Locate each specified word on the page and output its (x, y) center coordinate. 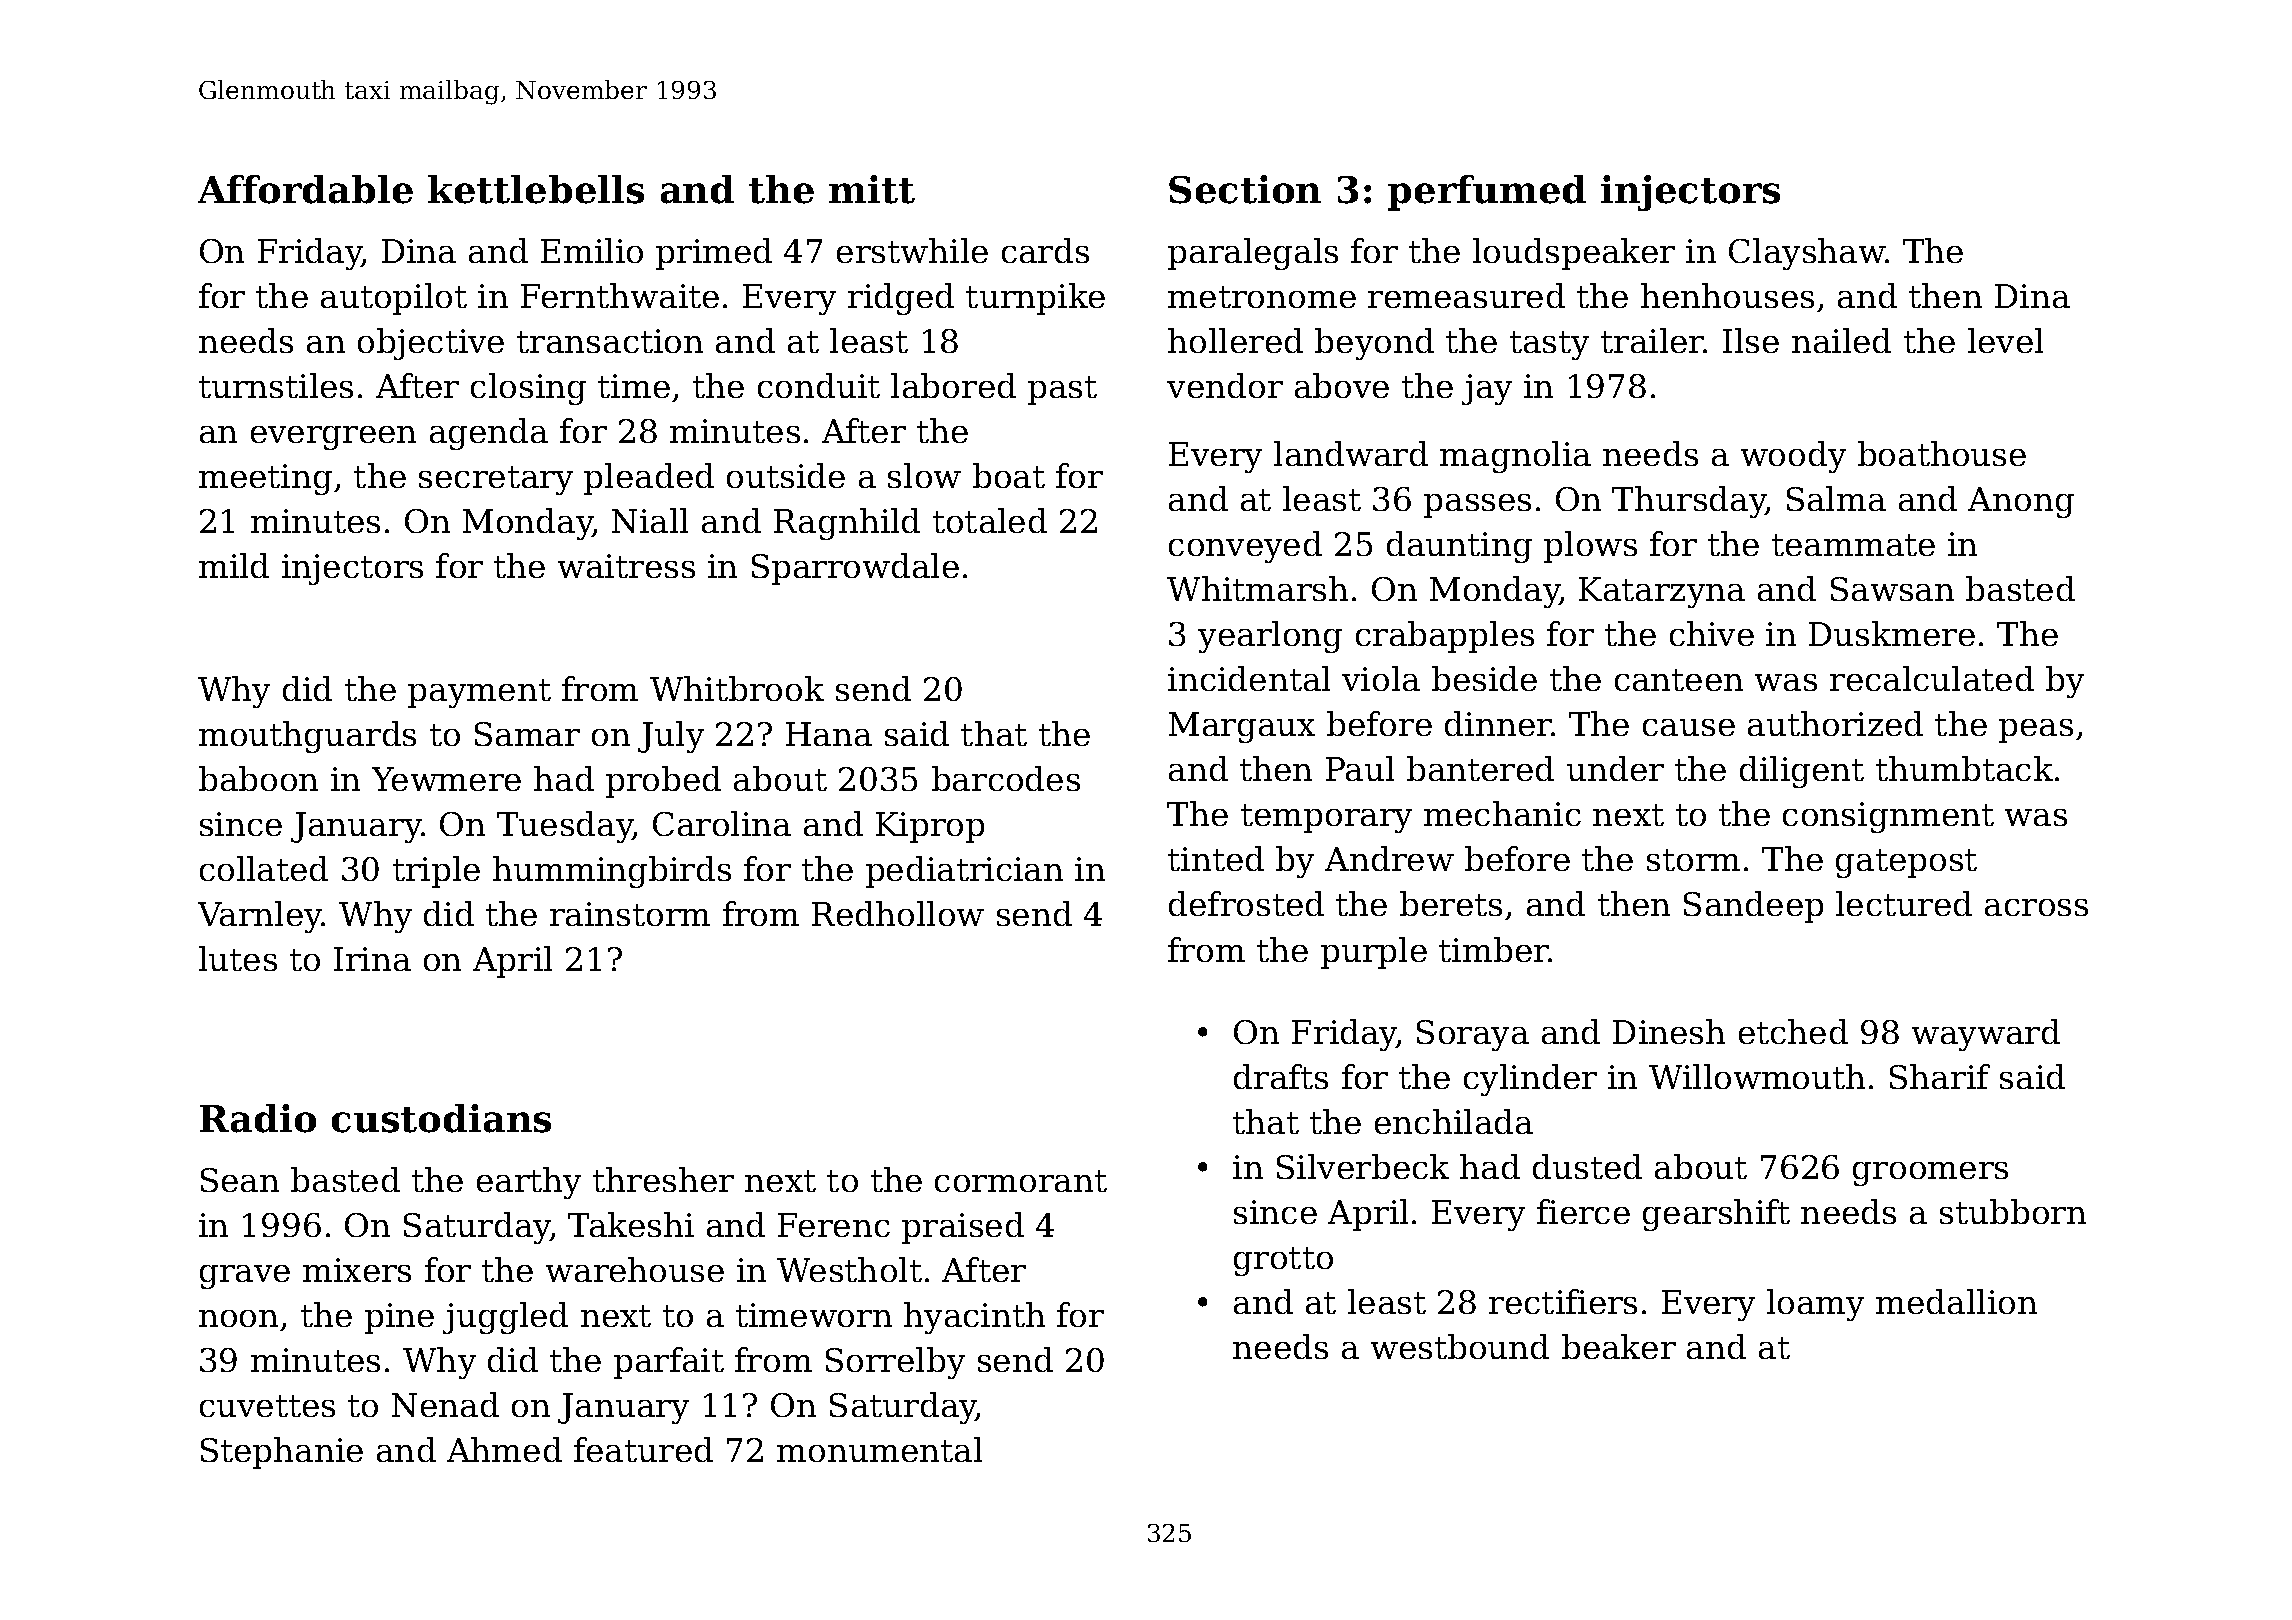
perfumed (1487, 193)
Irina (372, 959)
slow (924, 475)
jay (1487, 389)
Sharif (1940, 1076)
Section (1245, 189)
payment (479, 693)
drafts (1281, 1076)
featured (643, 1449)
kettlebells (536, 189)
